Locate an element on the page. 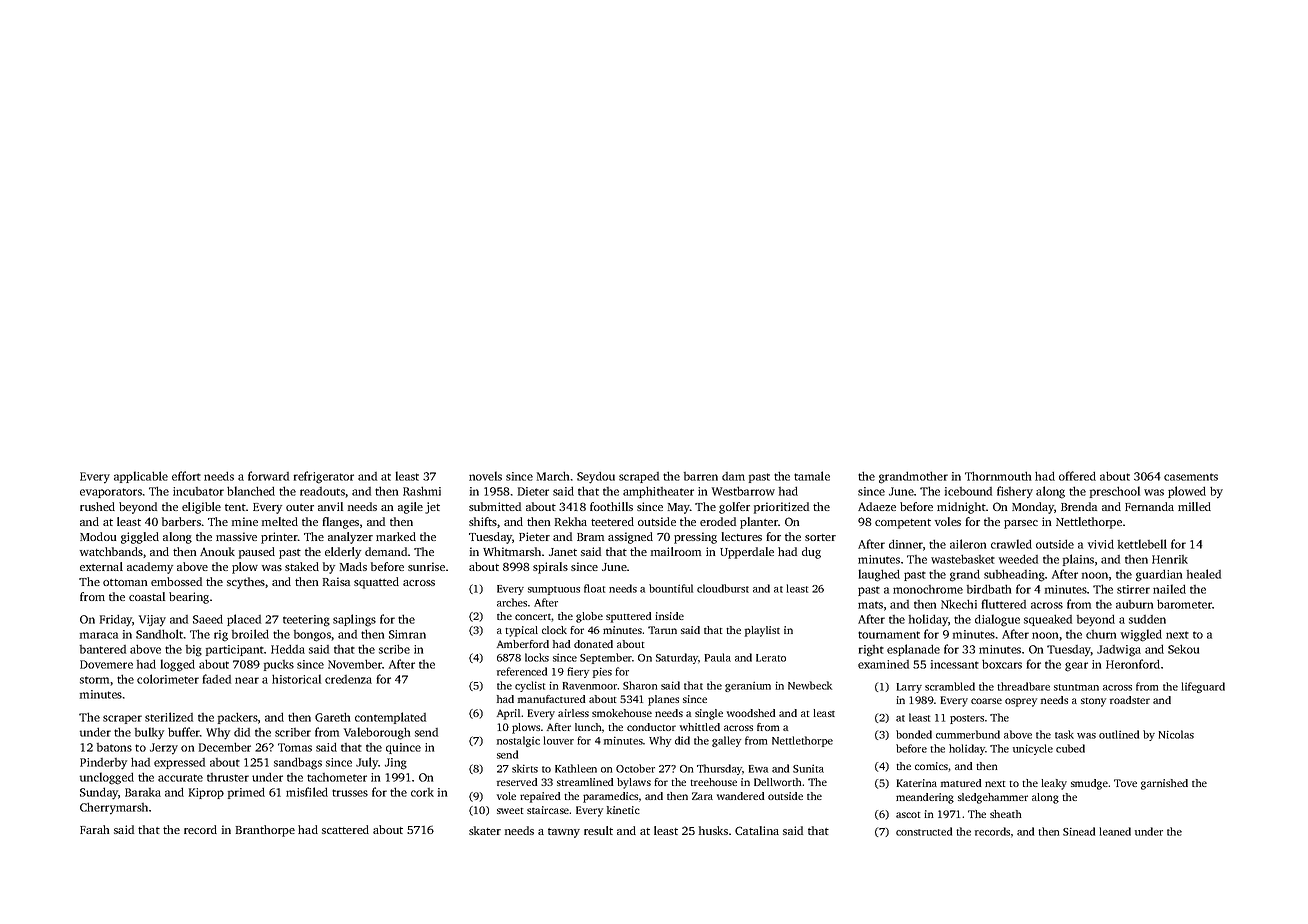 The image size is (1308, 924). coastal is located at coordinates (147, 596).
